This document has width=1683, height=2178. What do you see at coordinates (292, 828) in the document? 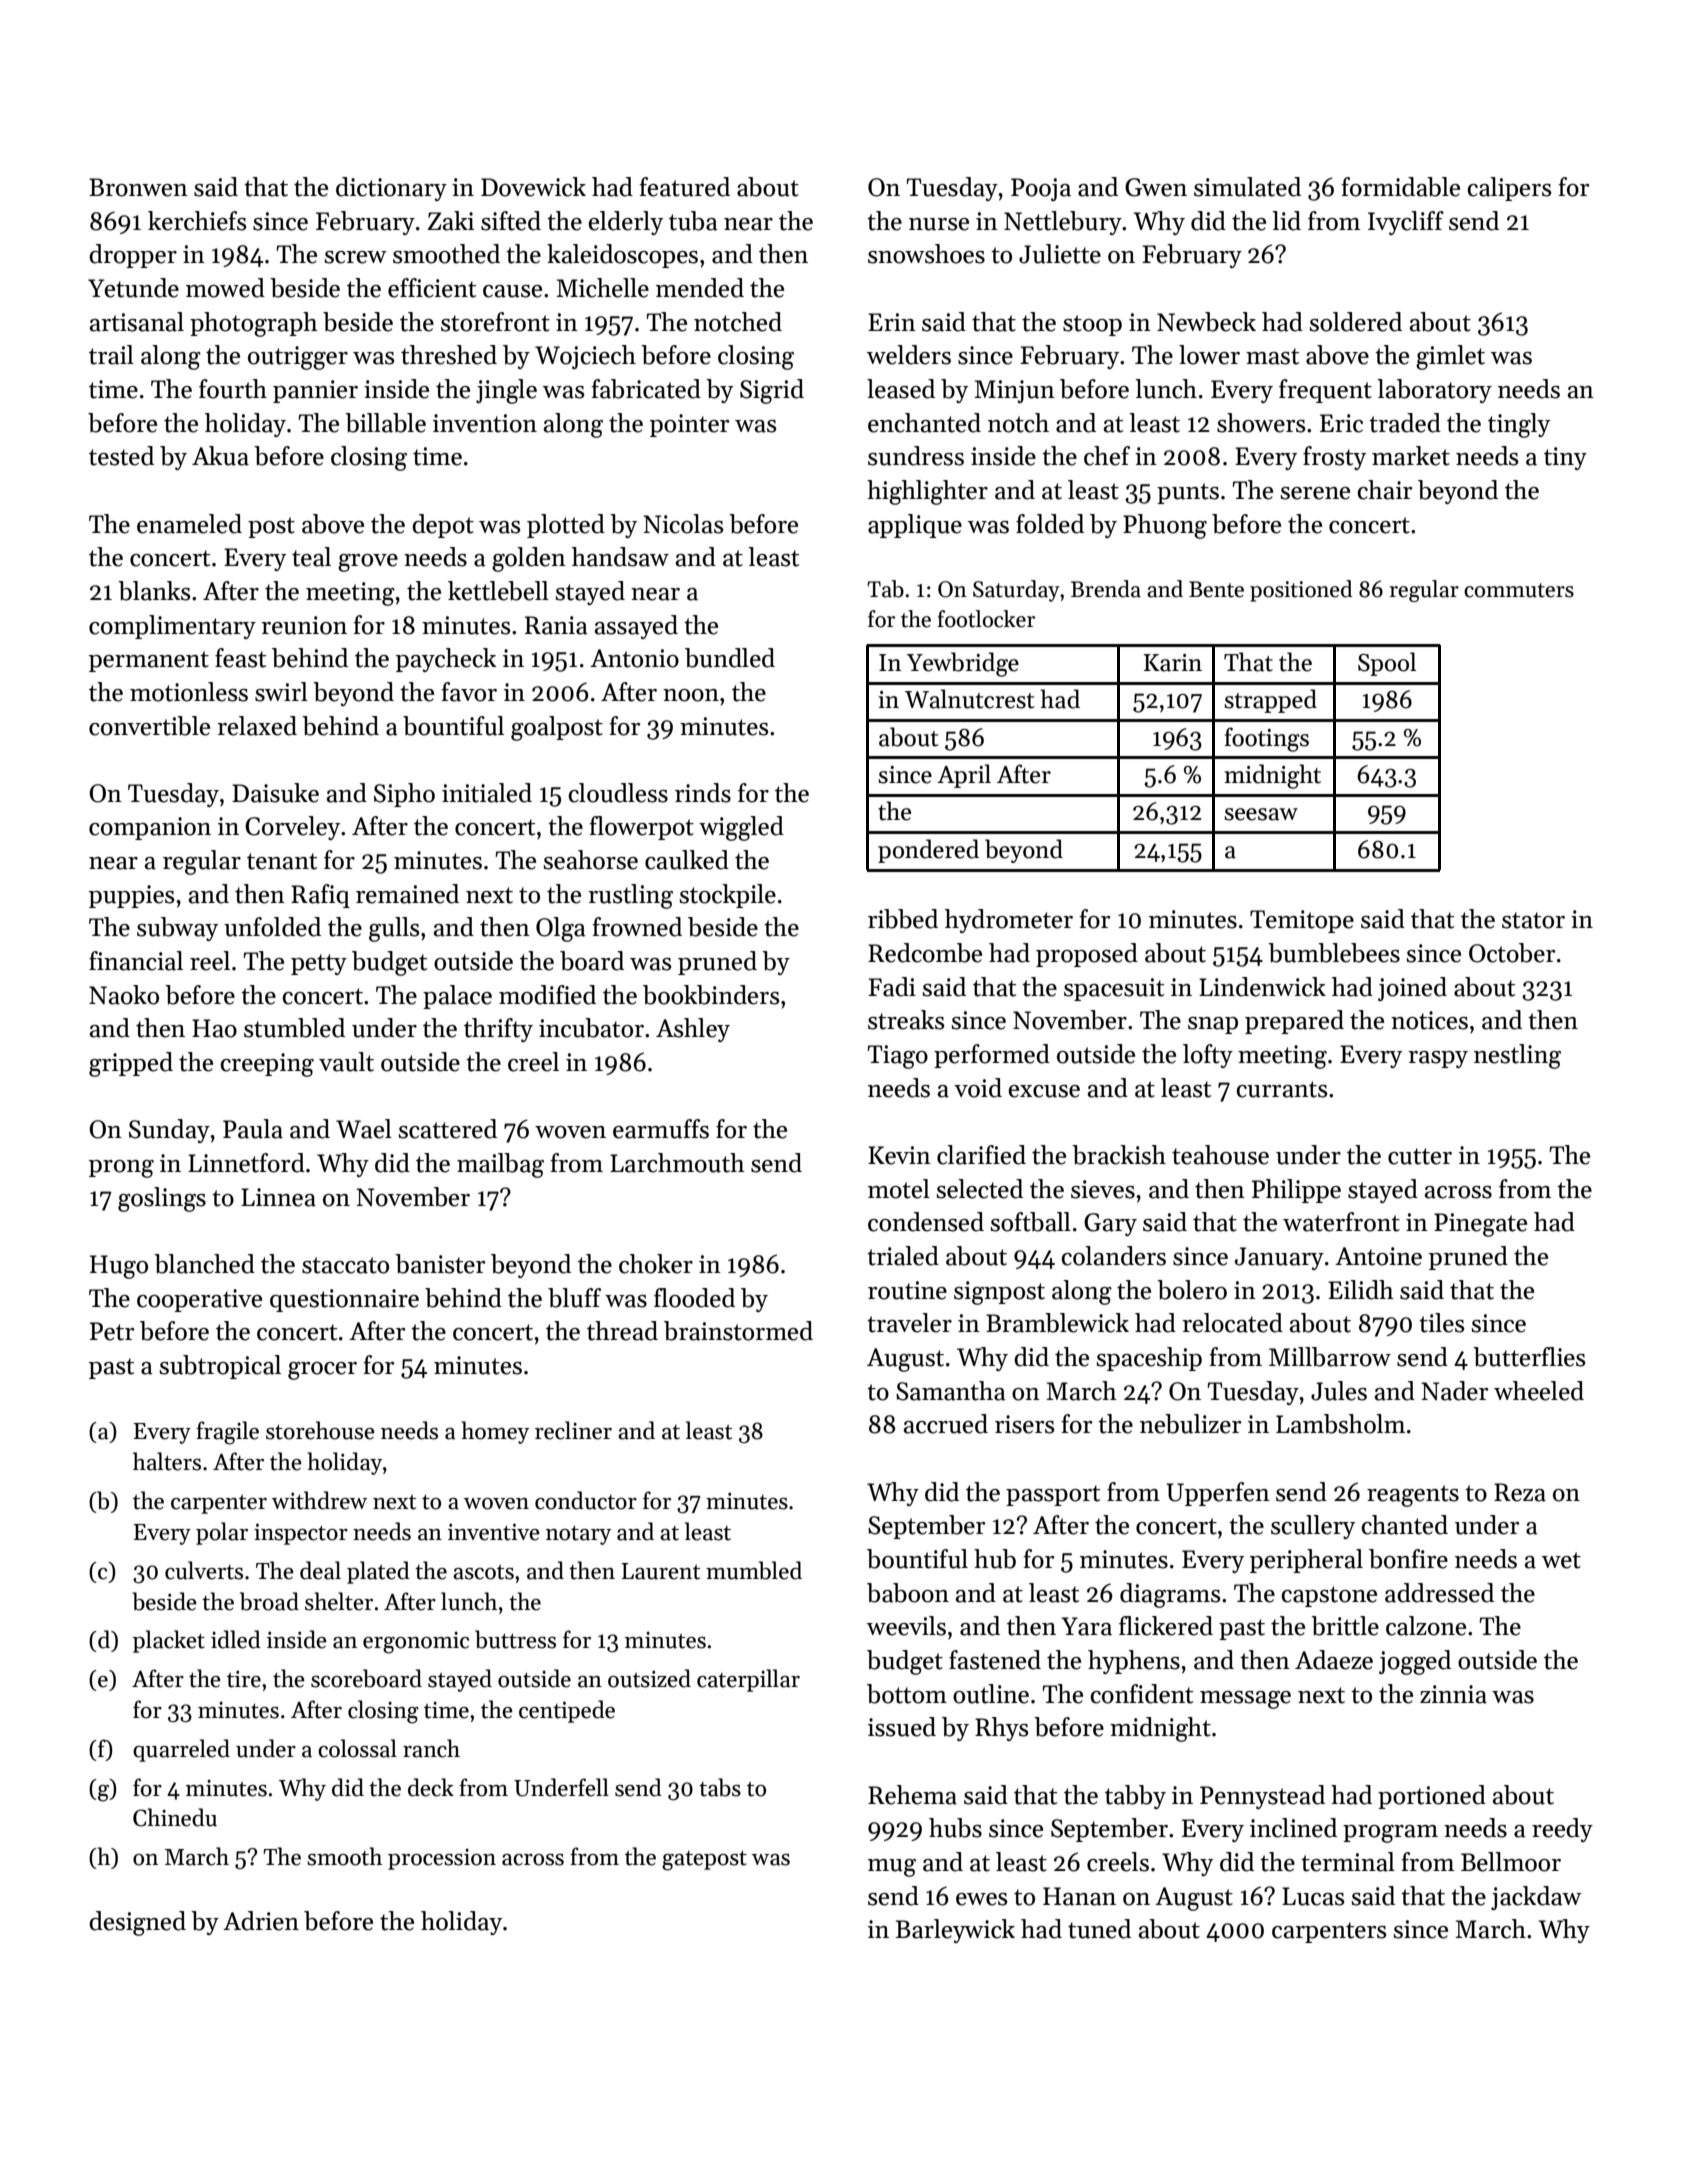
I see `Corveley` at bounding box center [292, 828].
